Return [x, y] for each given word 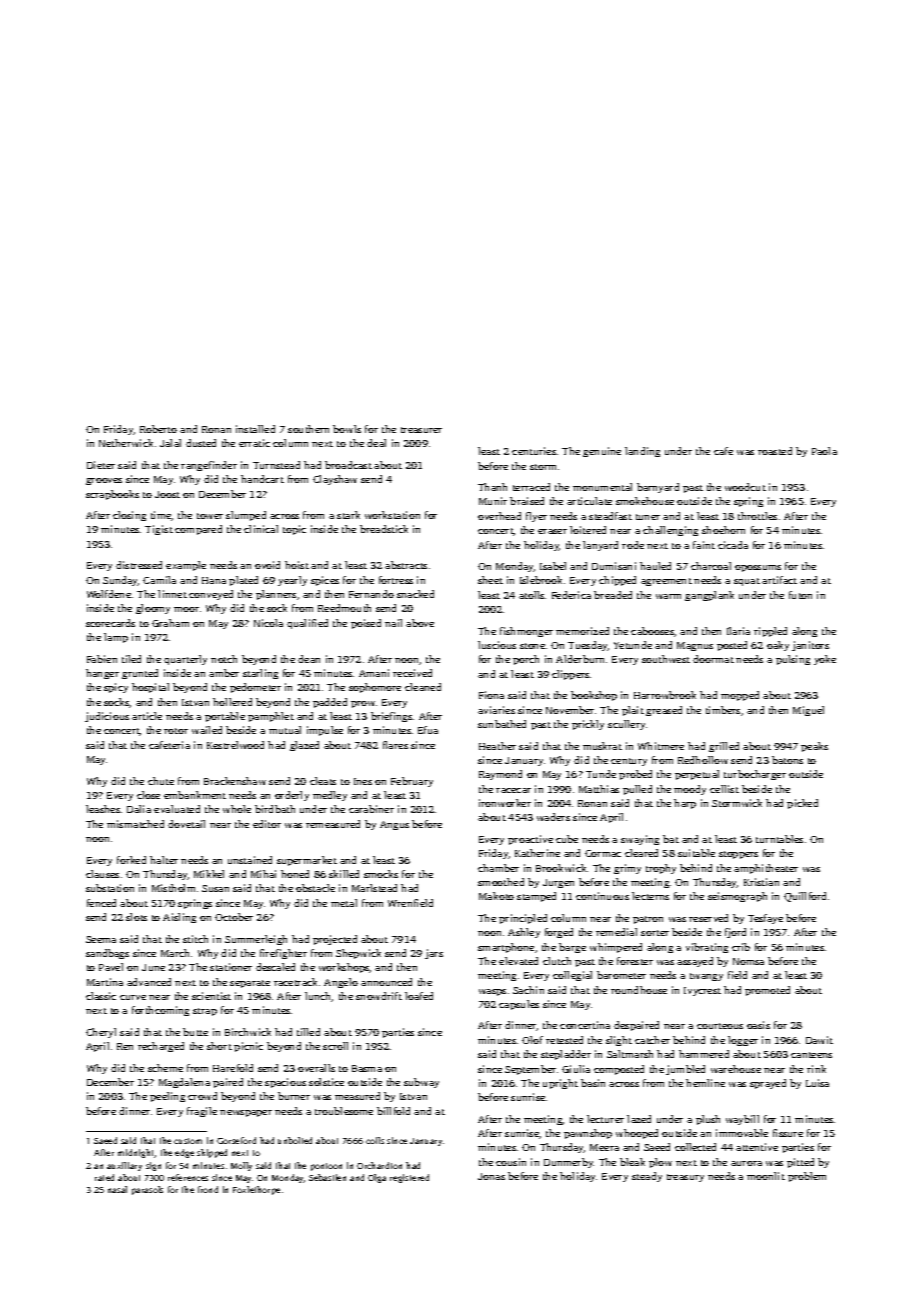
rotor [176, 731]
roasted [775, 451]
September [530, 1070]
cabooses [652, 631]
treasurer [421, 430]
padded [330, 703]
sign [153, 1166]
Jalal [170, 443]
